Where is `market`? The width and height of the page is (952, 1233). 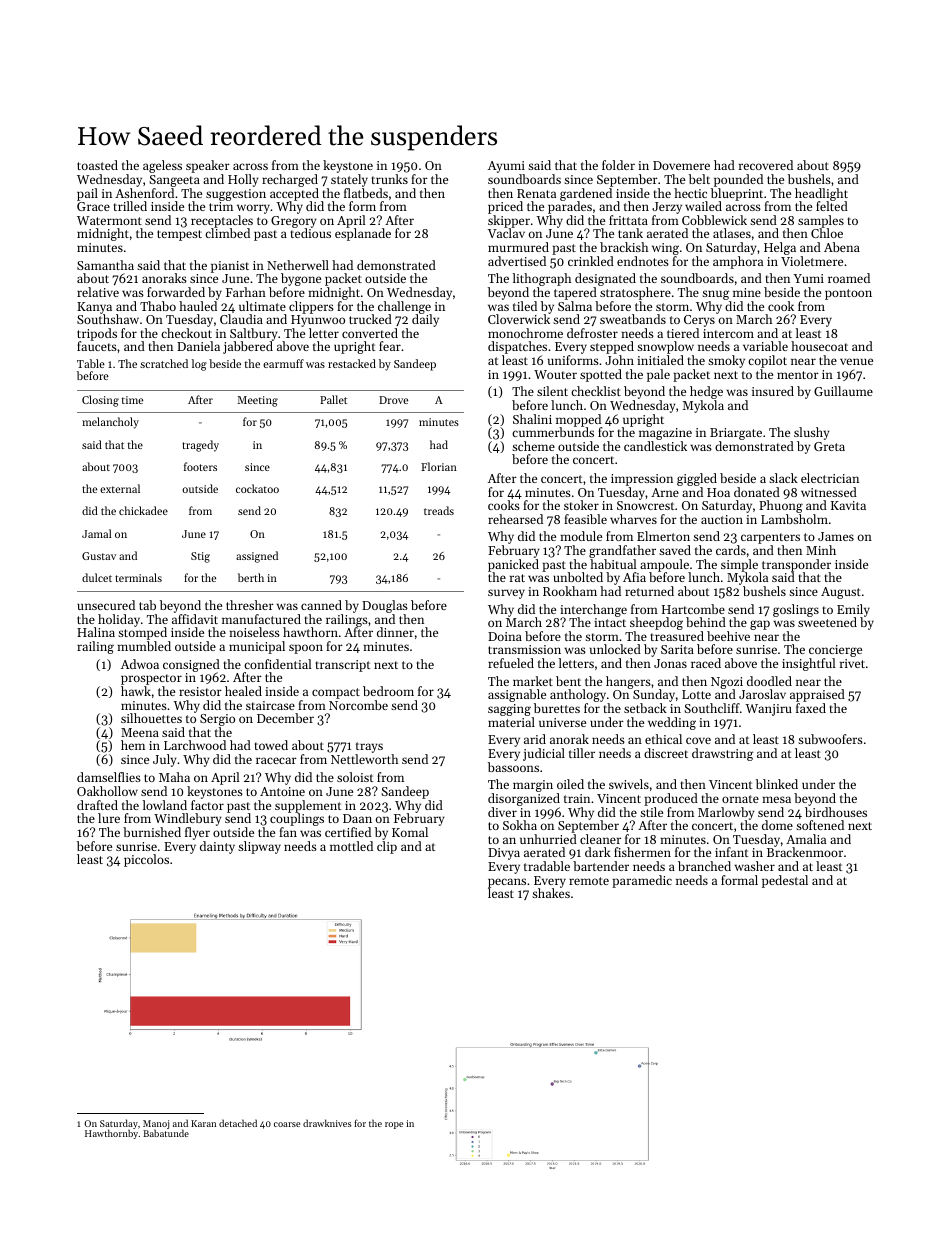
market is located at coordinates (533, 681).
